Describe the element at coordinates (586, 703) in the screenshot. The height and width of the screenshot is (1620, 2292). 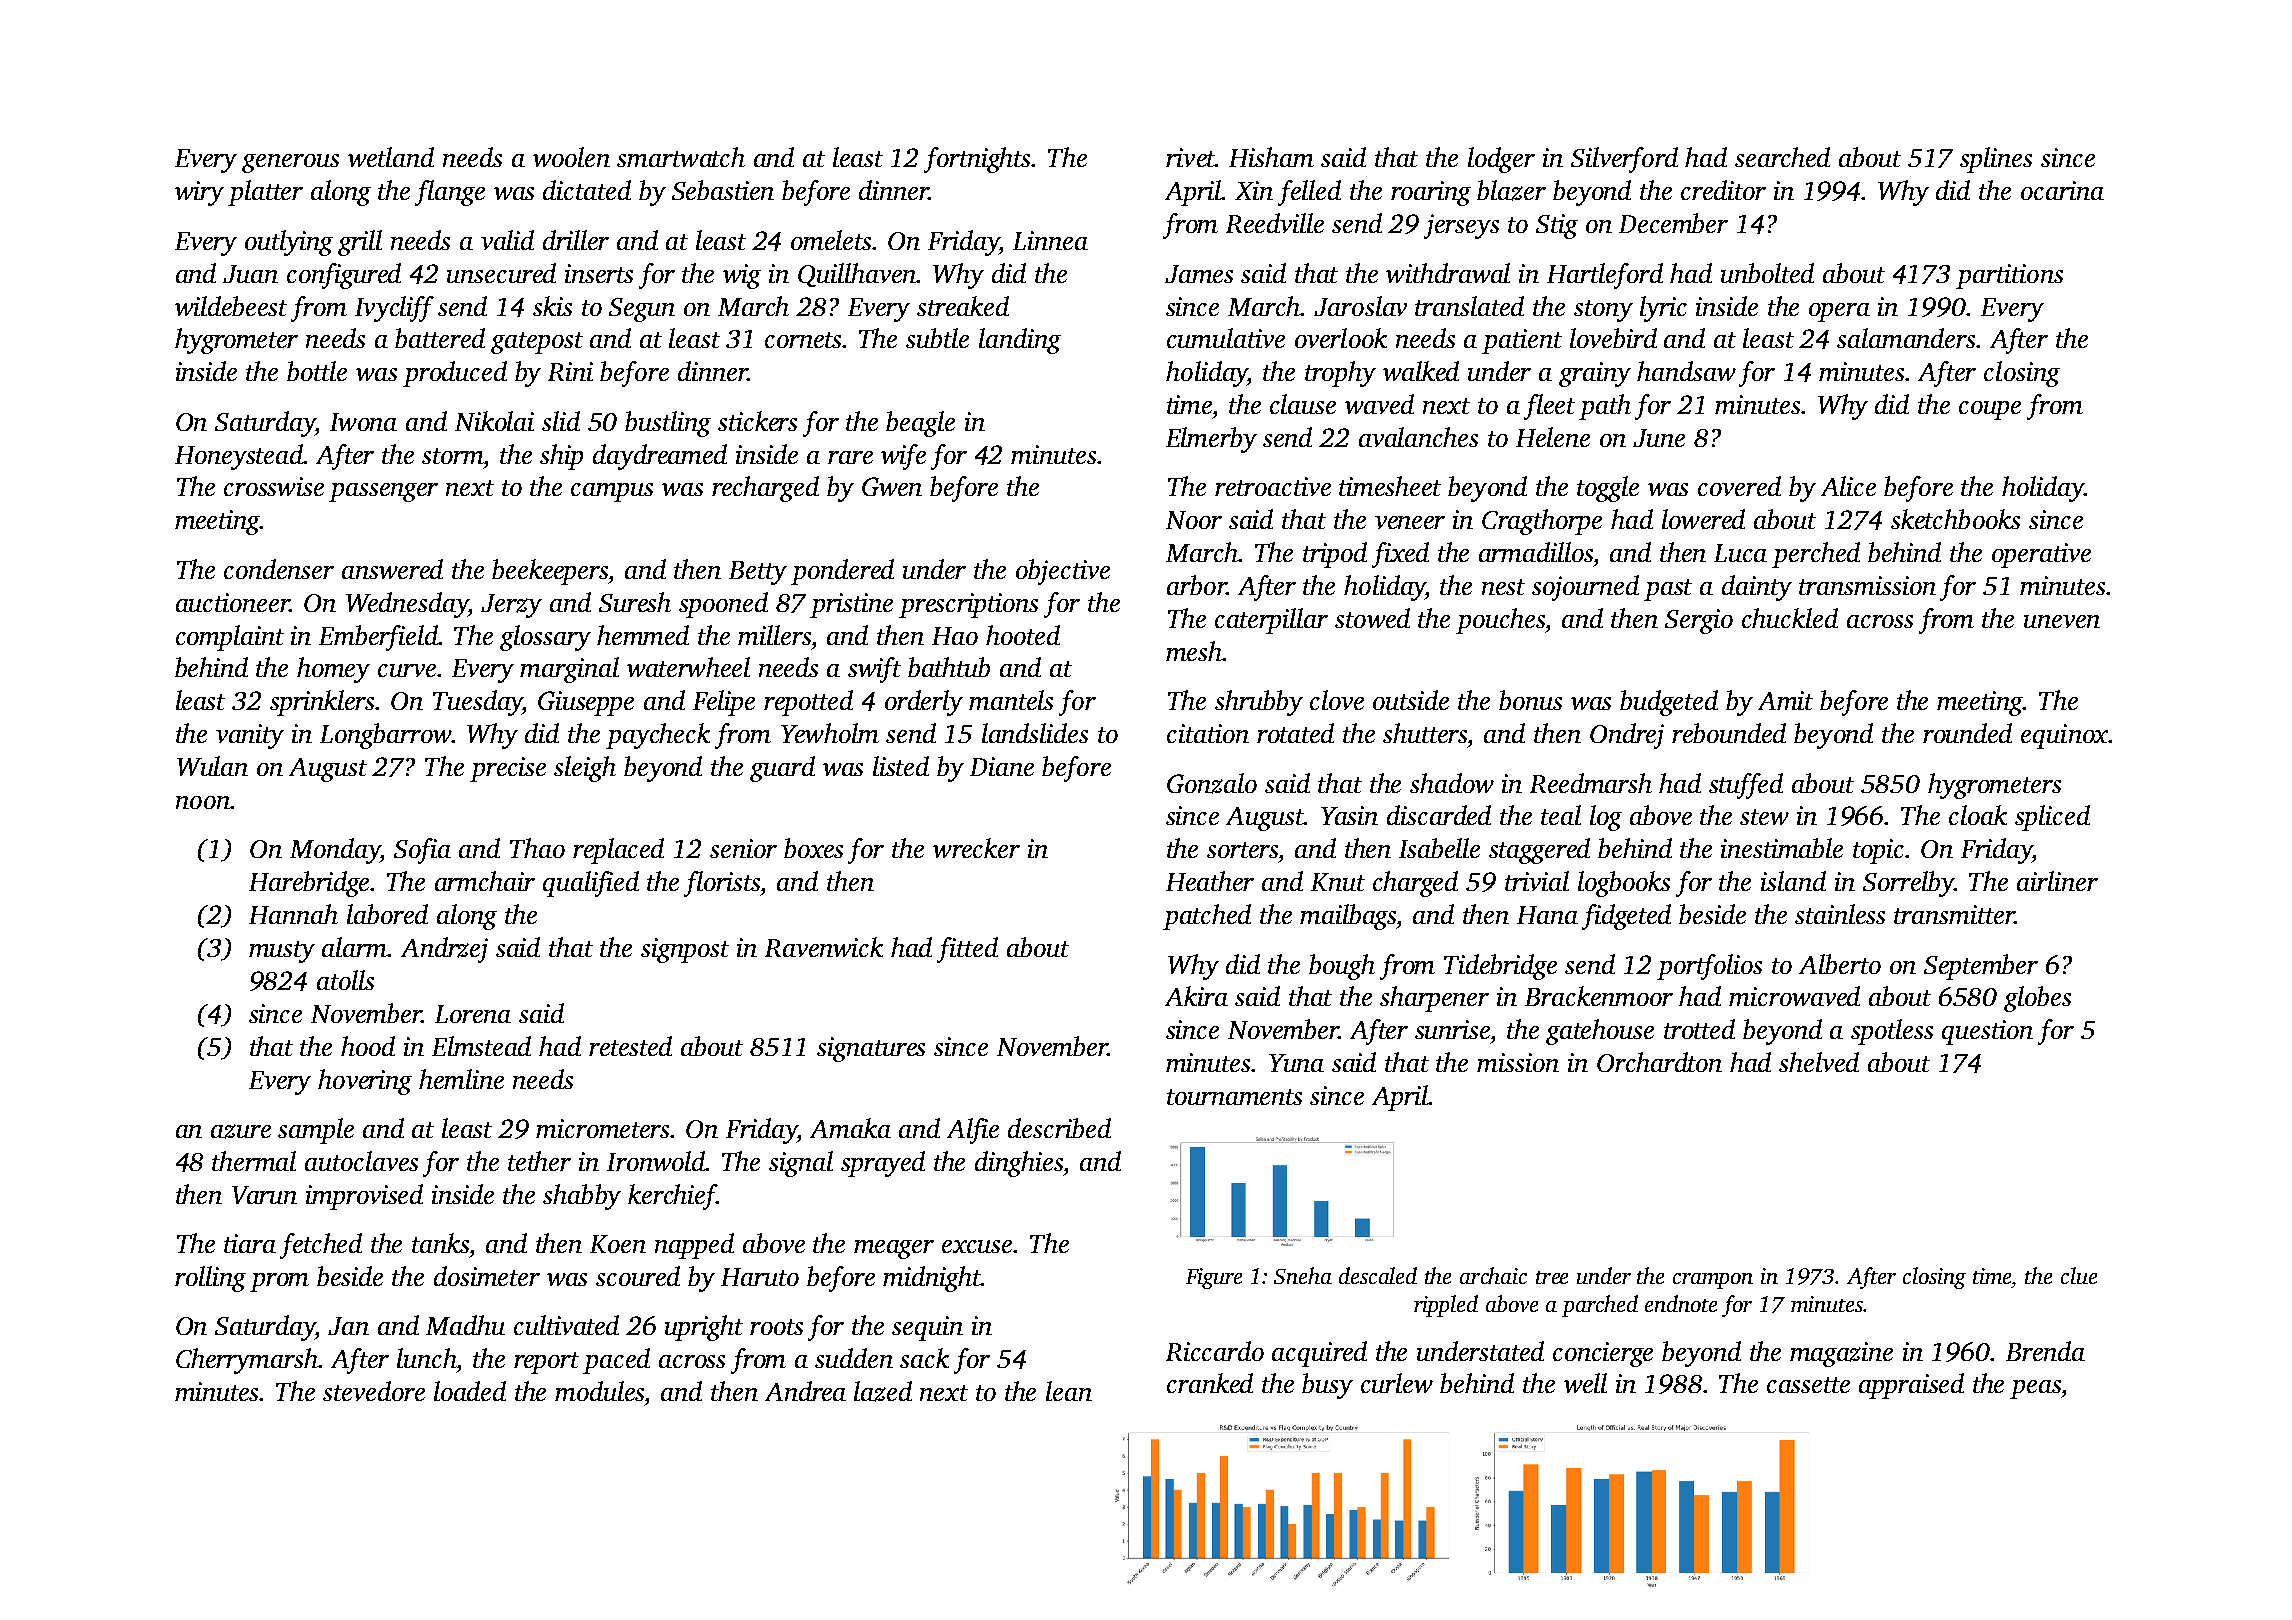
I see `Giuseppe` at that location.
